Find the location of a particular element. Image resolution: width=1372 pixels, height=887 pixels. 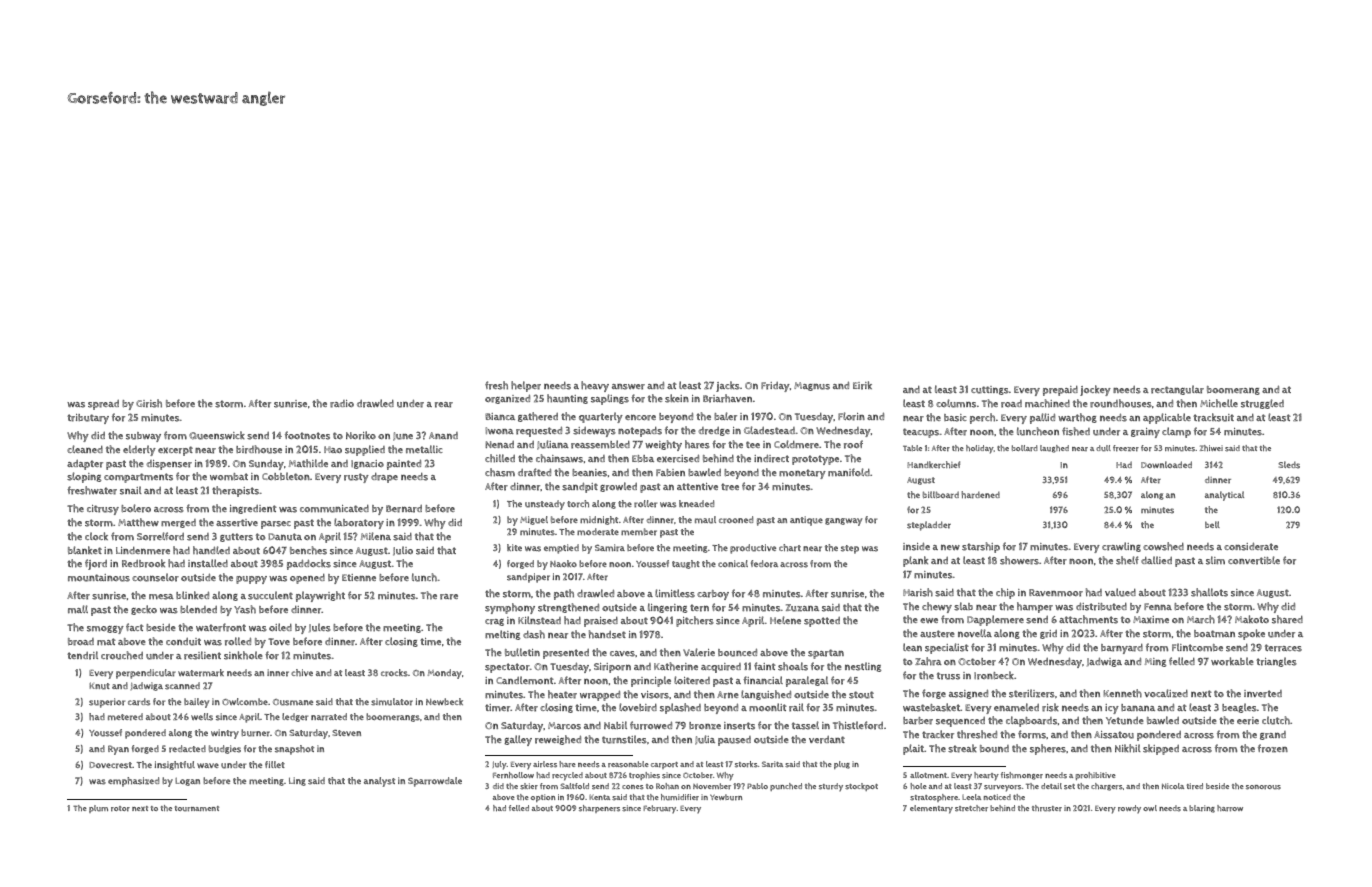

manifold is located at coordinates (849, 472).
